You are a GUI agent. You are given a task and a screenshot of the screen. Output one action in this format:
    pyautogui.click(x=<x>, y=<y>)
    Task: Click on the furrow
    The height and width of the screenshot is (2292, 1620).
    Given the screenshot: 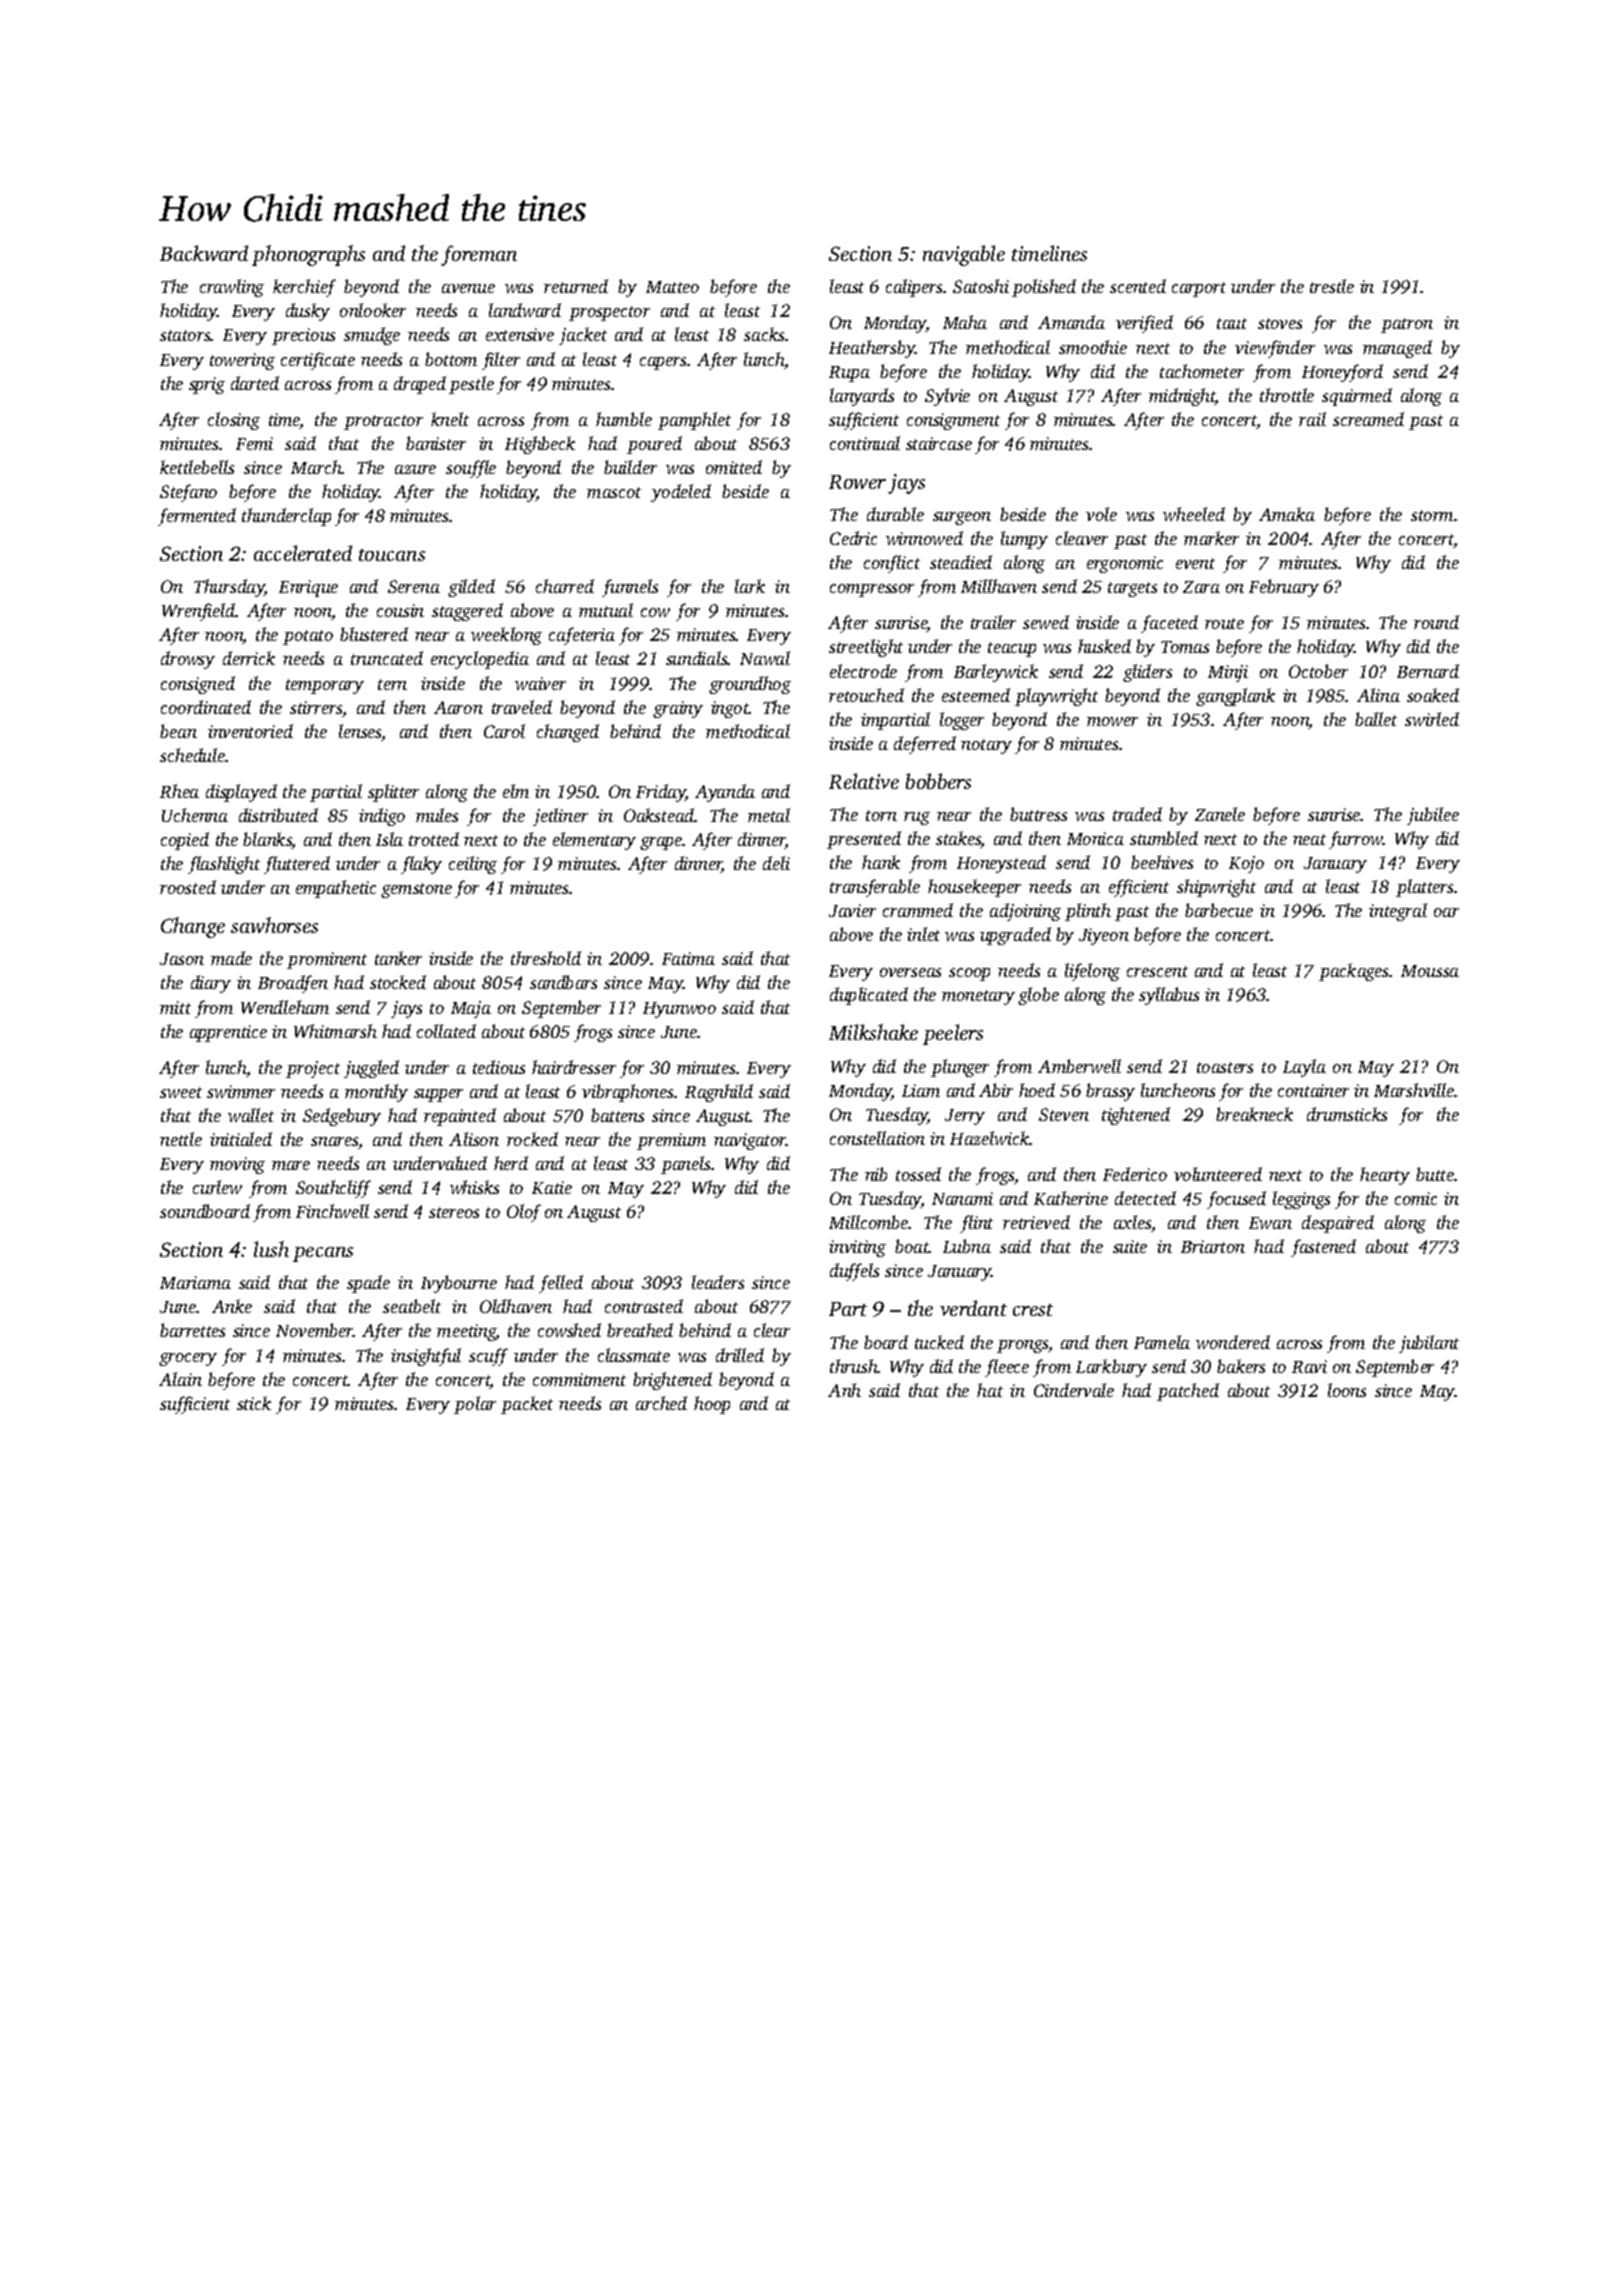 What is the action you would take?
    pyautogui.click(x=1356, y=840)
